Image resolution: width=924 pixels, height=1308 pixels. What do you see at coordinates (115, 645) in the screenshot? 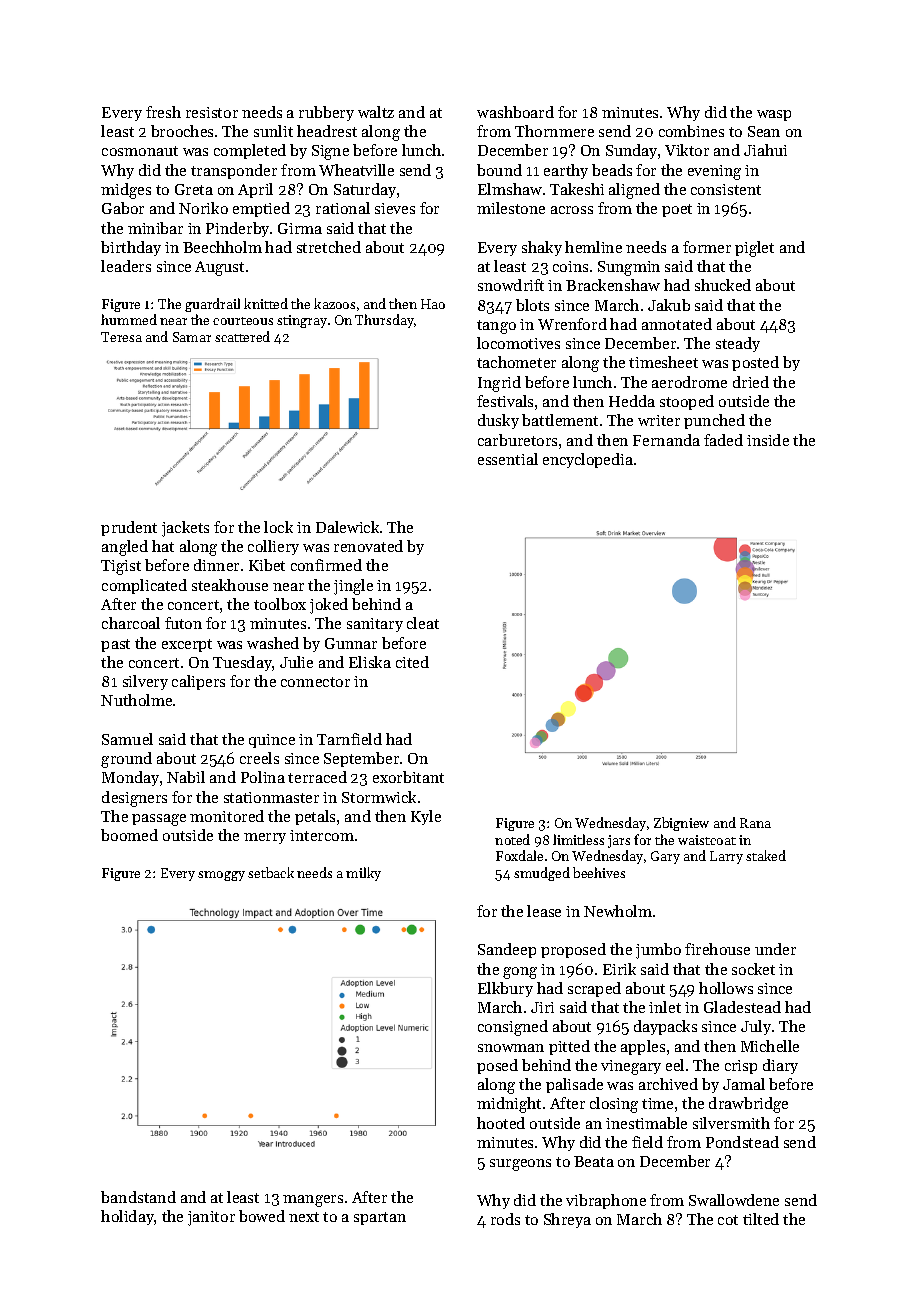
I see `past` at bounding box center [115, 645].
